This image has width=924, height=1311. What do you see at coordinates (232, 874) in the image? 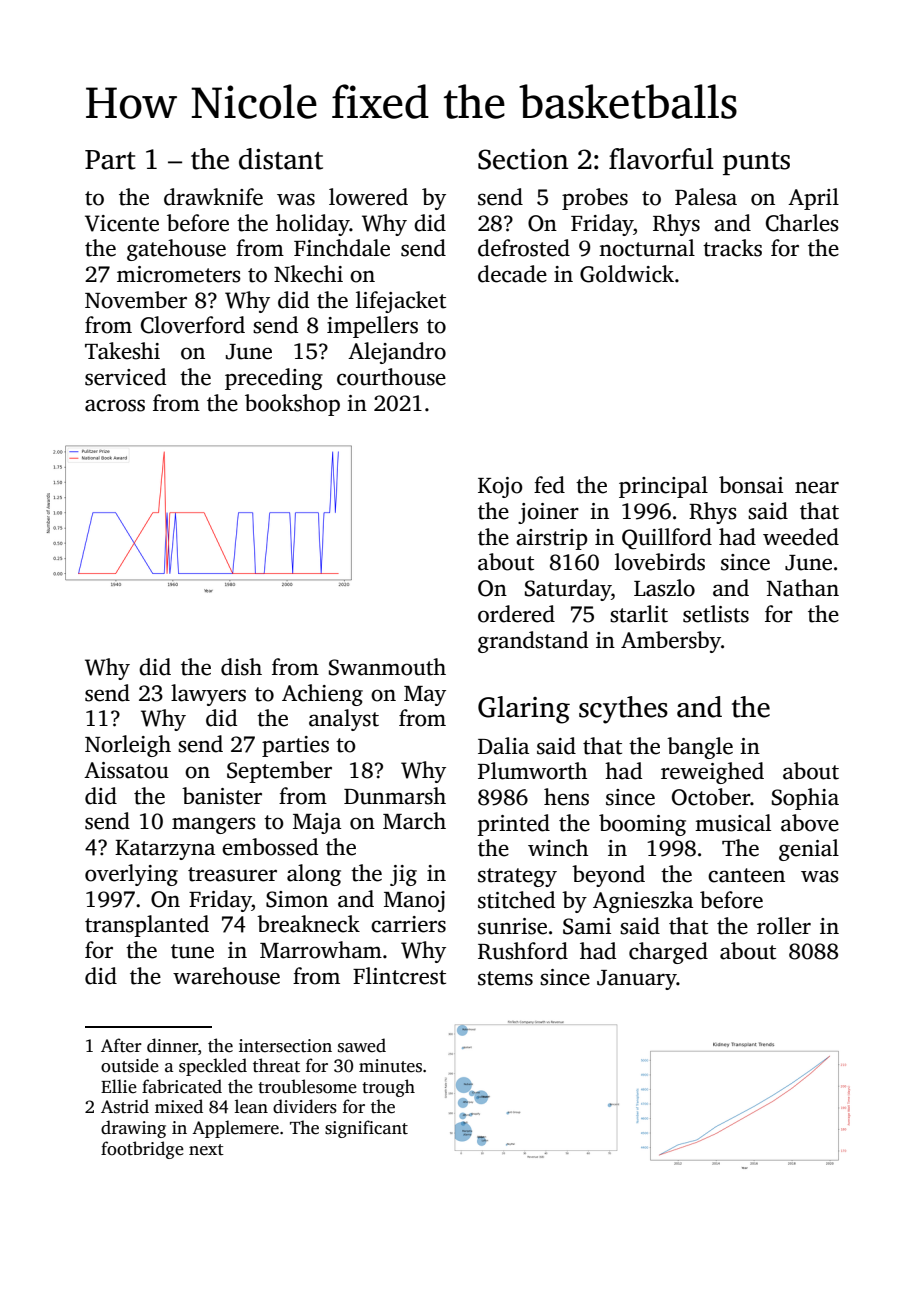
I see `treasurer` at bounding box center [232, 874].
